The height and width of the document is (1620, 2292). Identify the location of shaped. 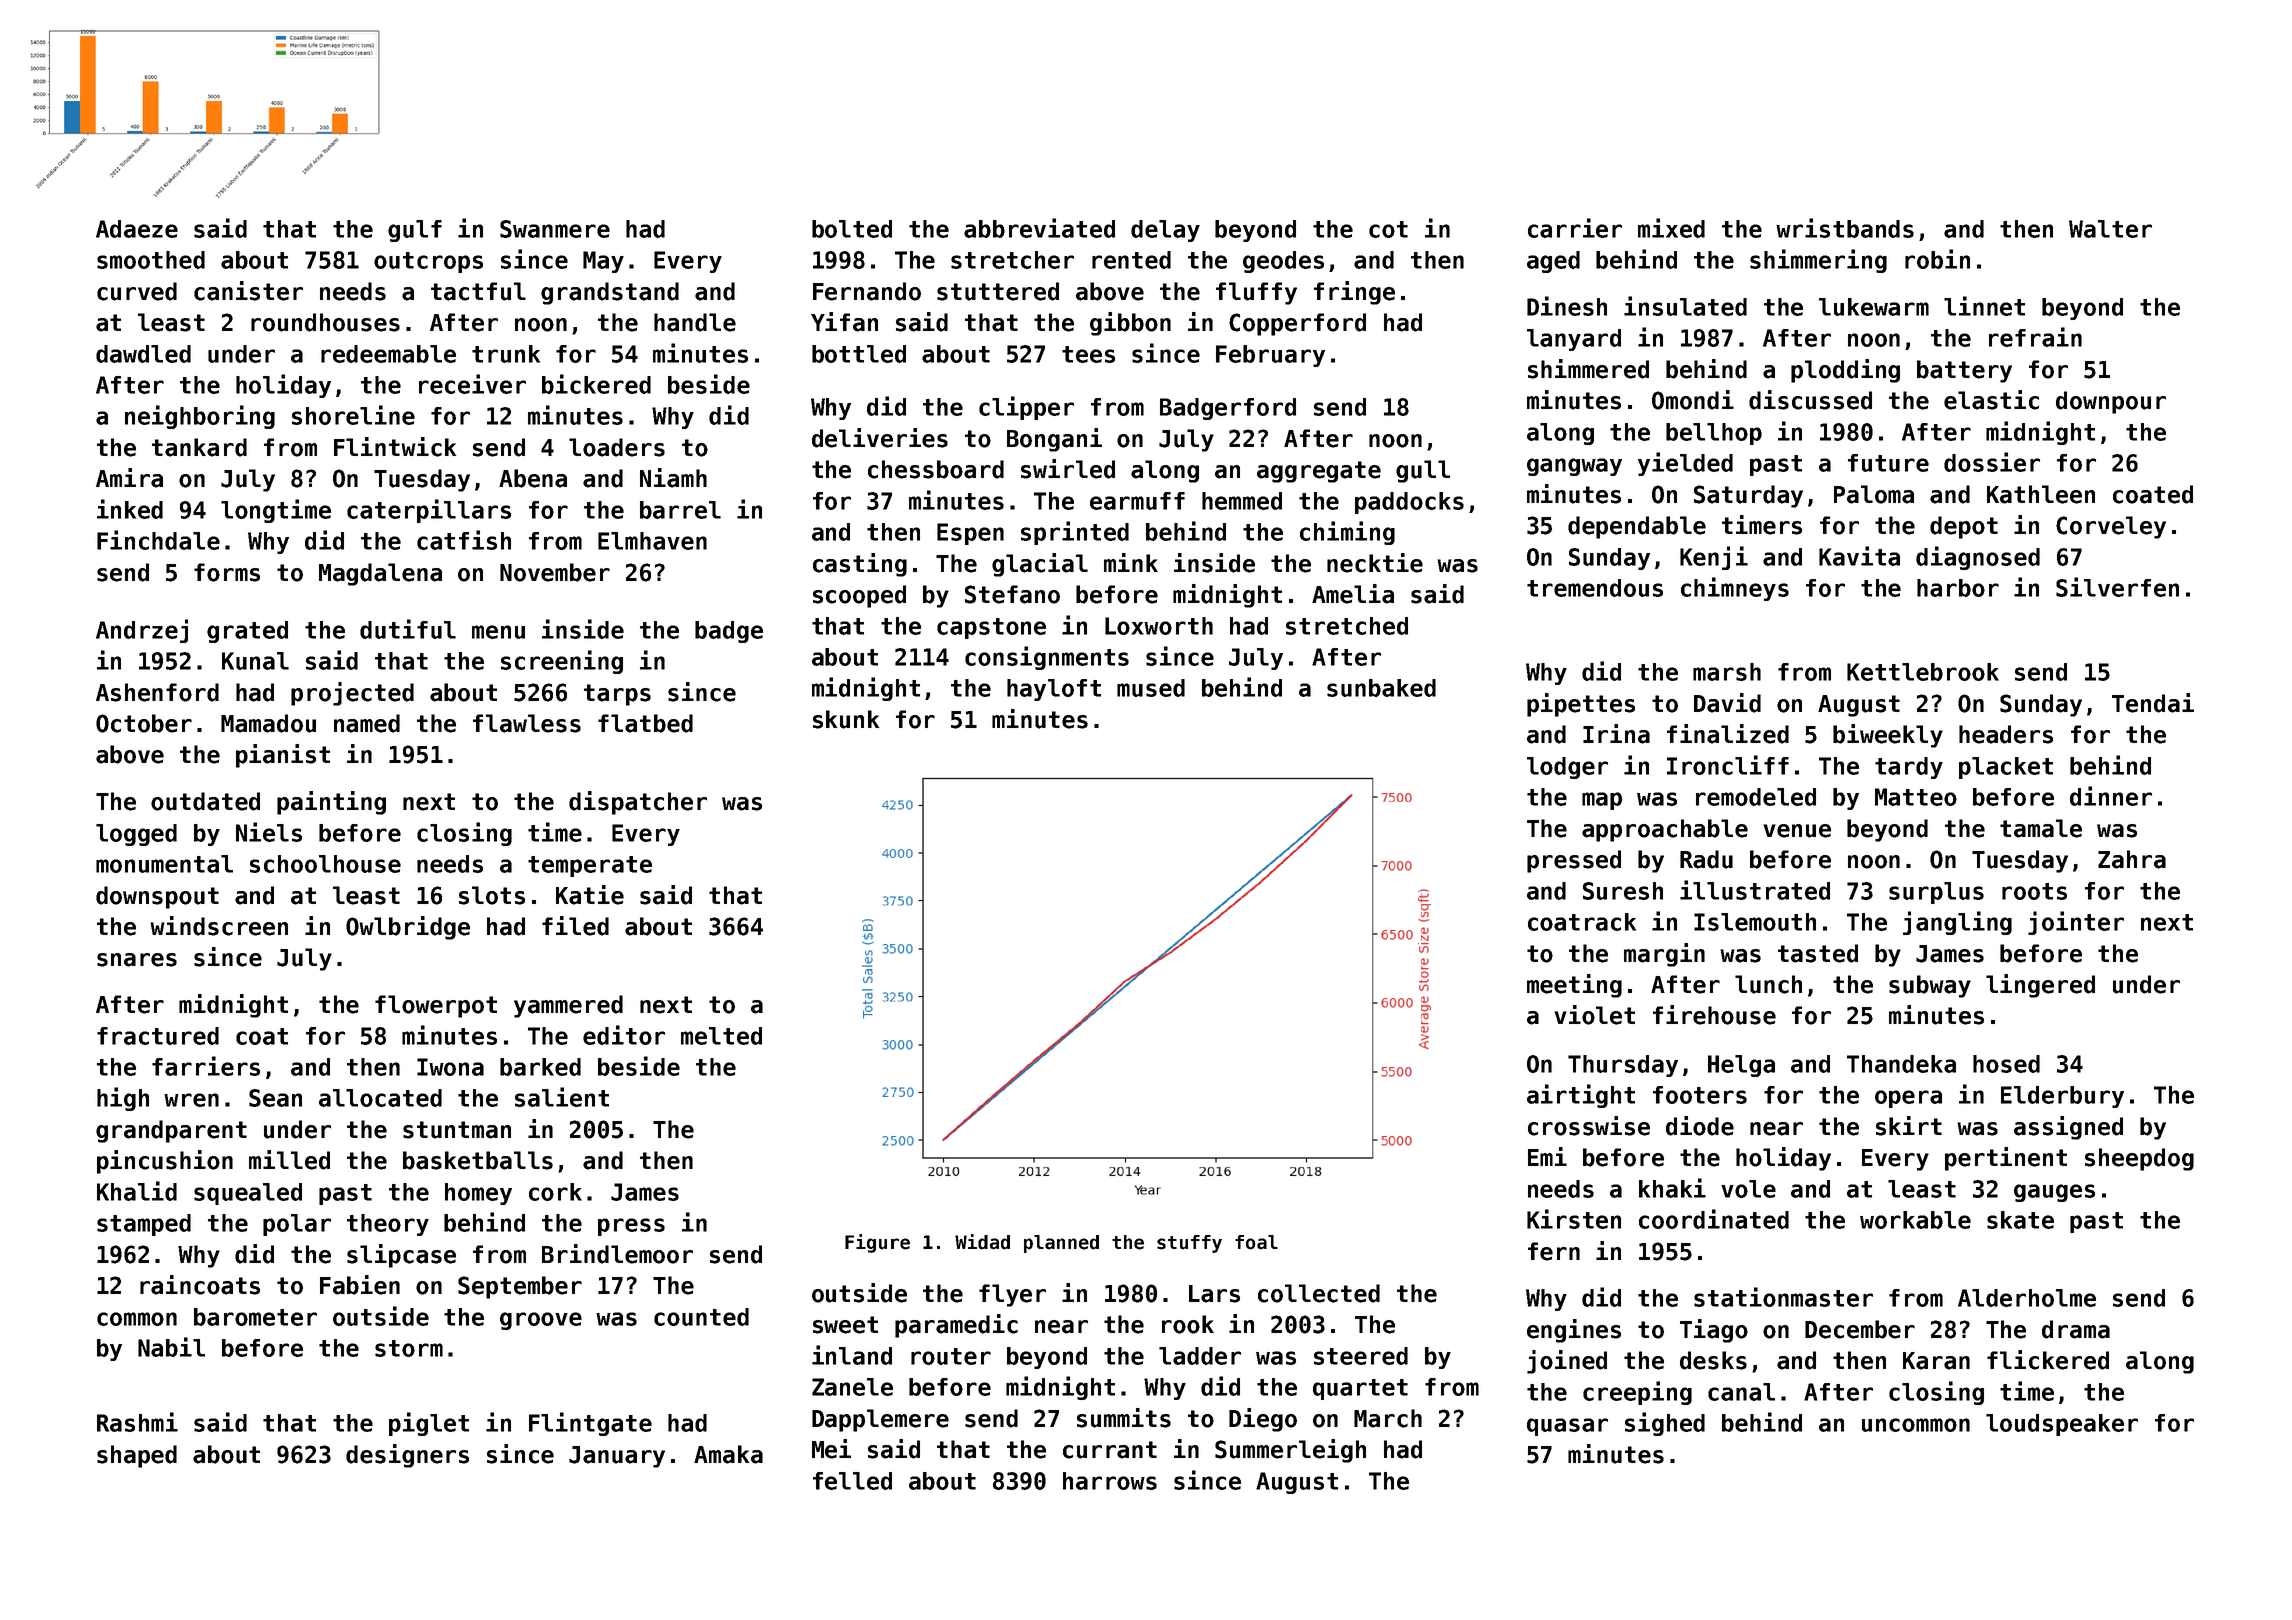
(137, 1456).
